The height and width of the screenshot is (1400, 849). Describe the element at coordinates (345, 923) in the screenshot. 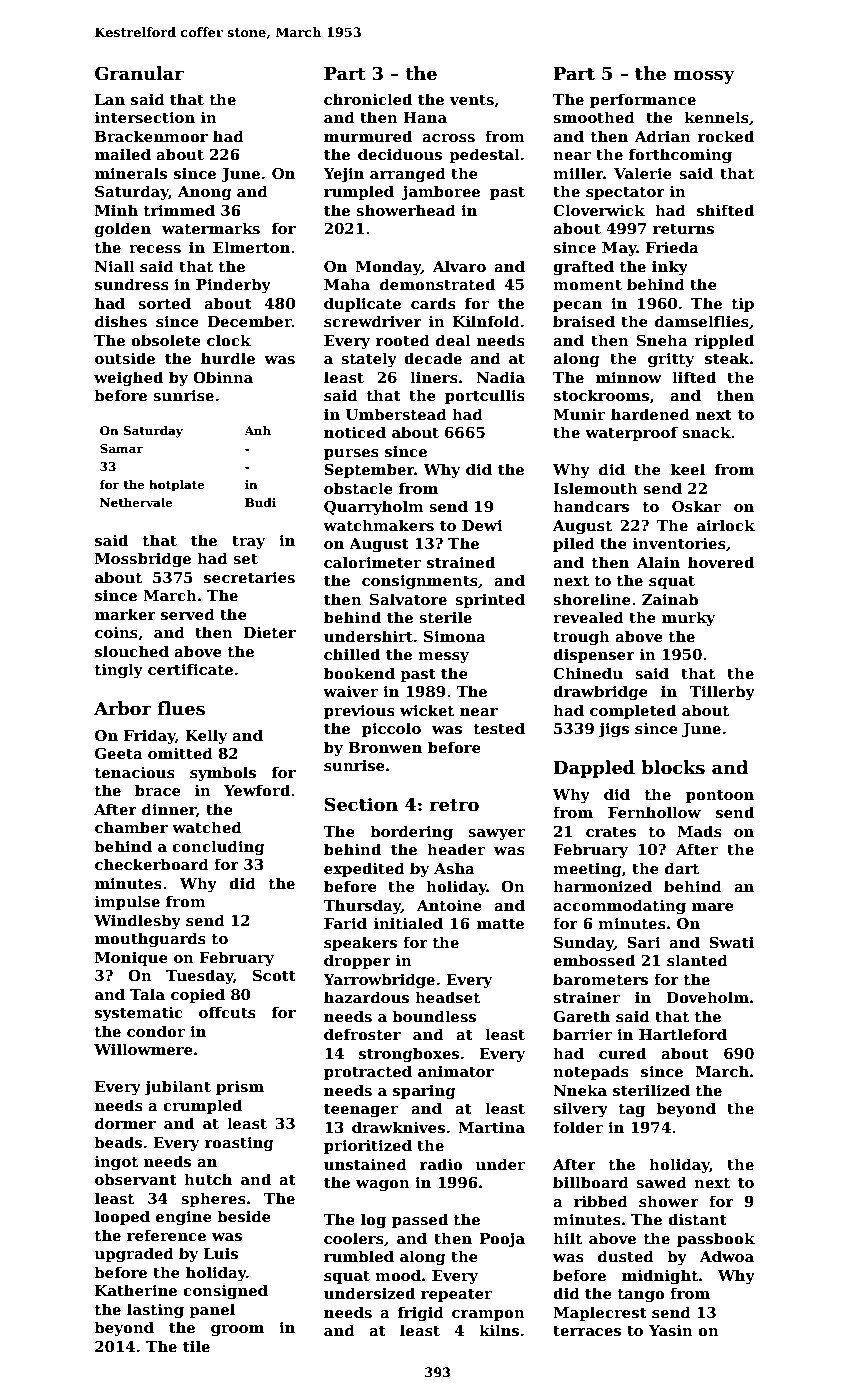

I see `Farid` at that location.
